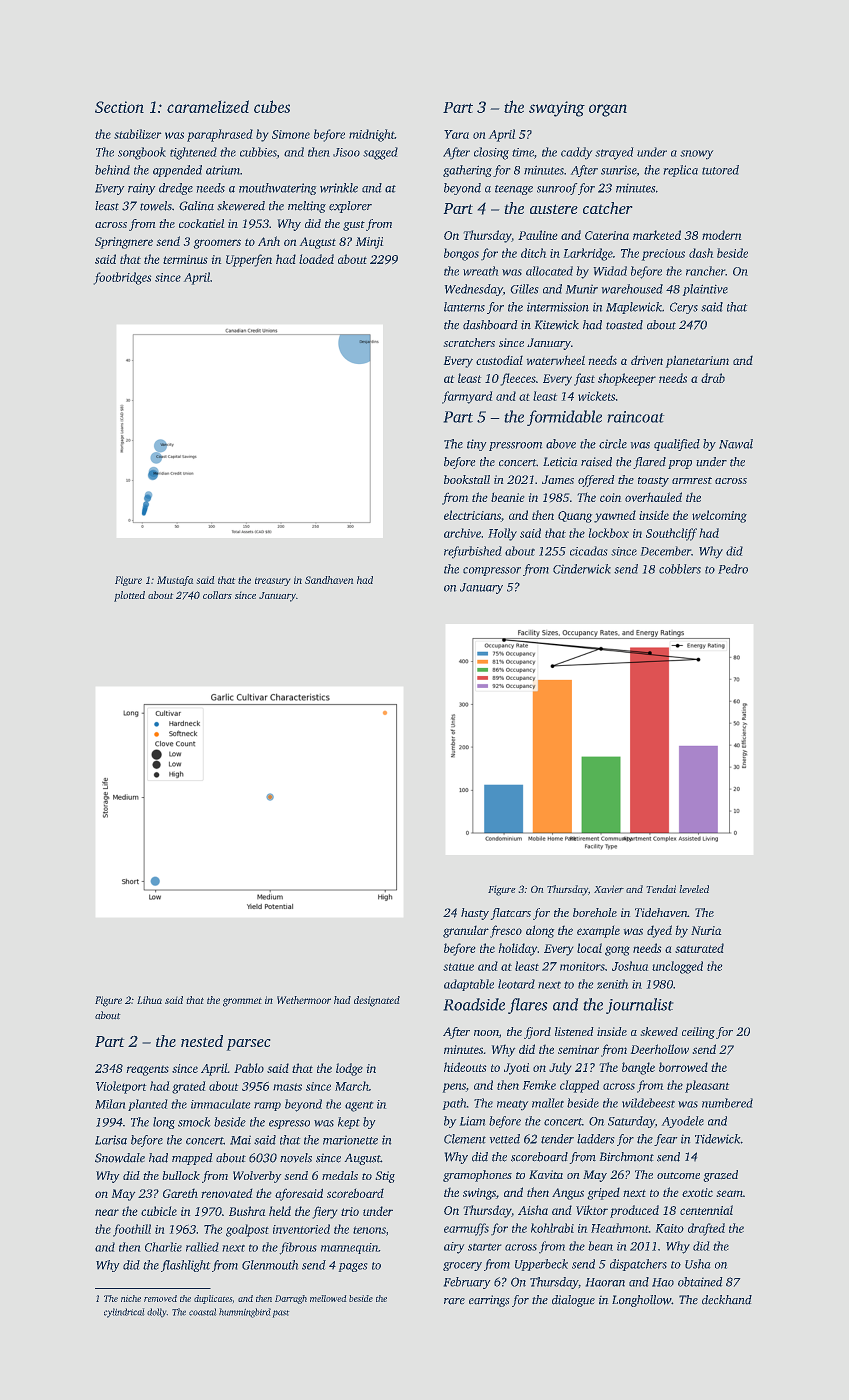 Image resolution: width=849 pixels, height=1400 pixels. Describe the element at coordinates (157, 1313) in the page. I see `dolly` at that location.
